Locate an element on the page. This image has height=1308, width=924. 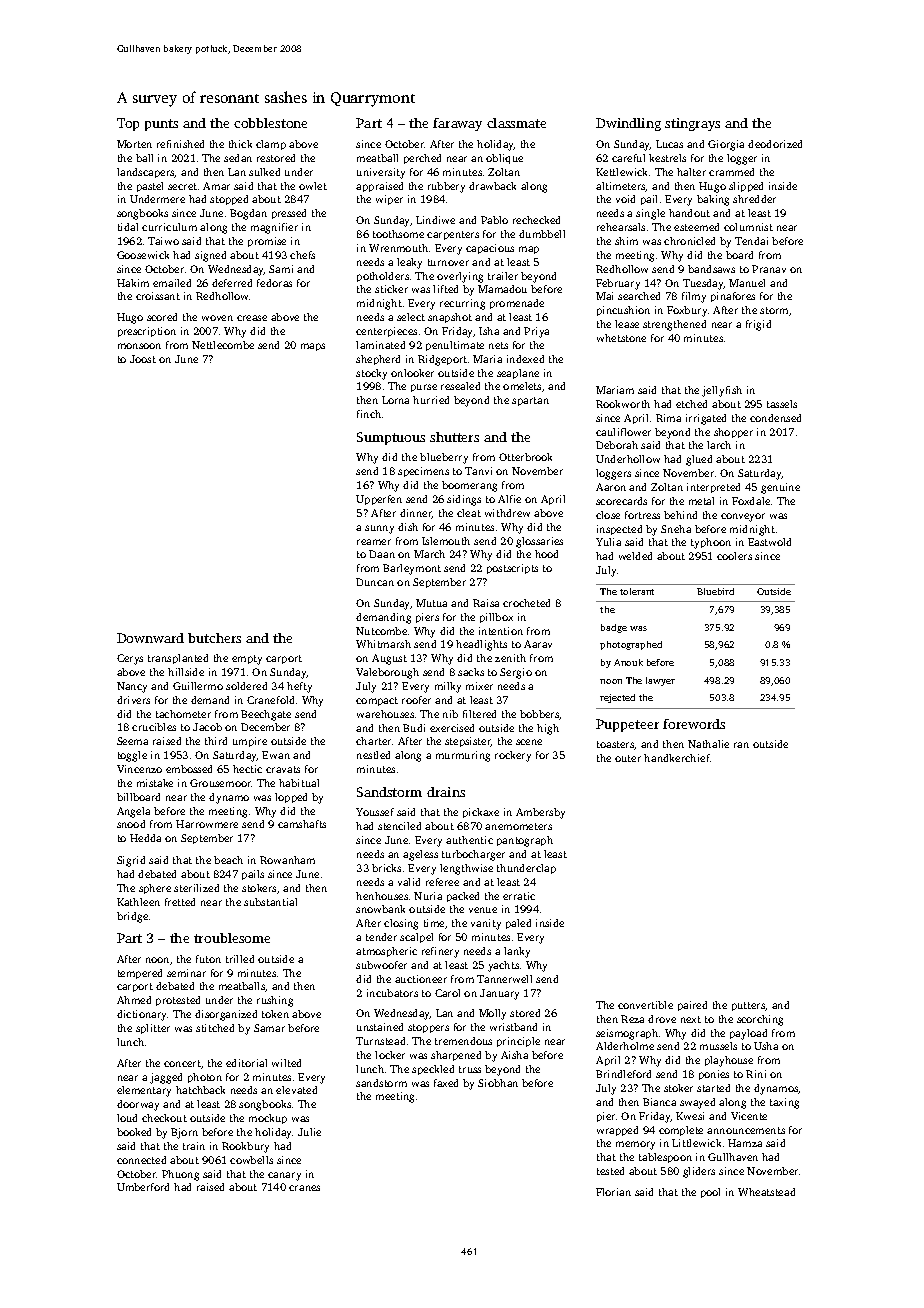
habitual is located at coordinates (299, 783).
